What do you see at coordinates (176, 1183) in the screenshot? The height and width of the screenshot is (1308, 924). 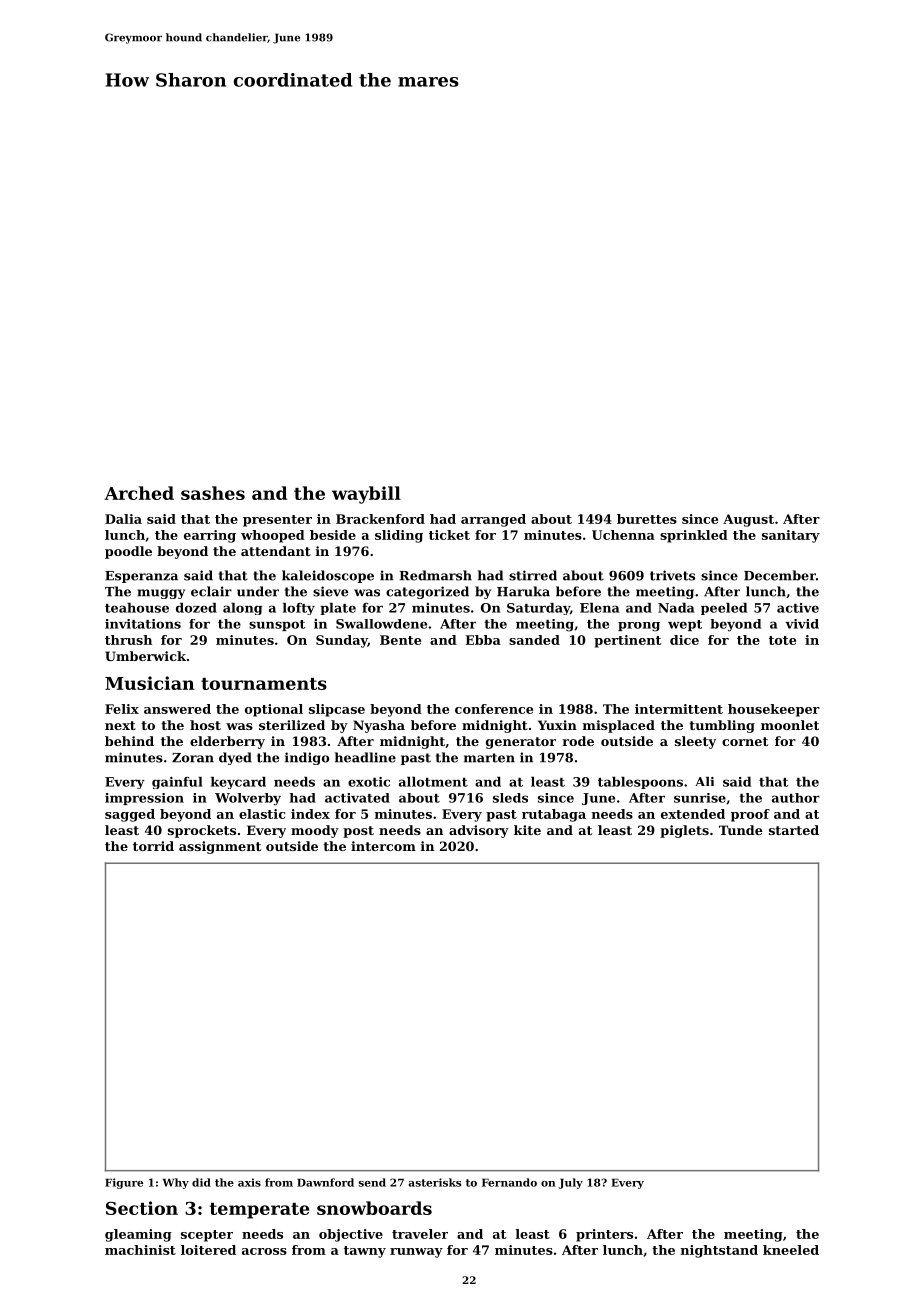 I see `Why` at bounding box center [176, 1183].
